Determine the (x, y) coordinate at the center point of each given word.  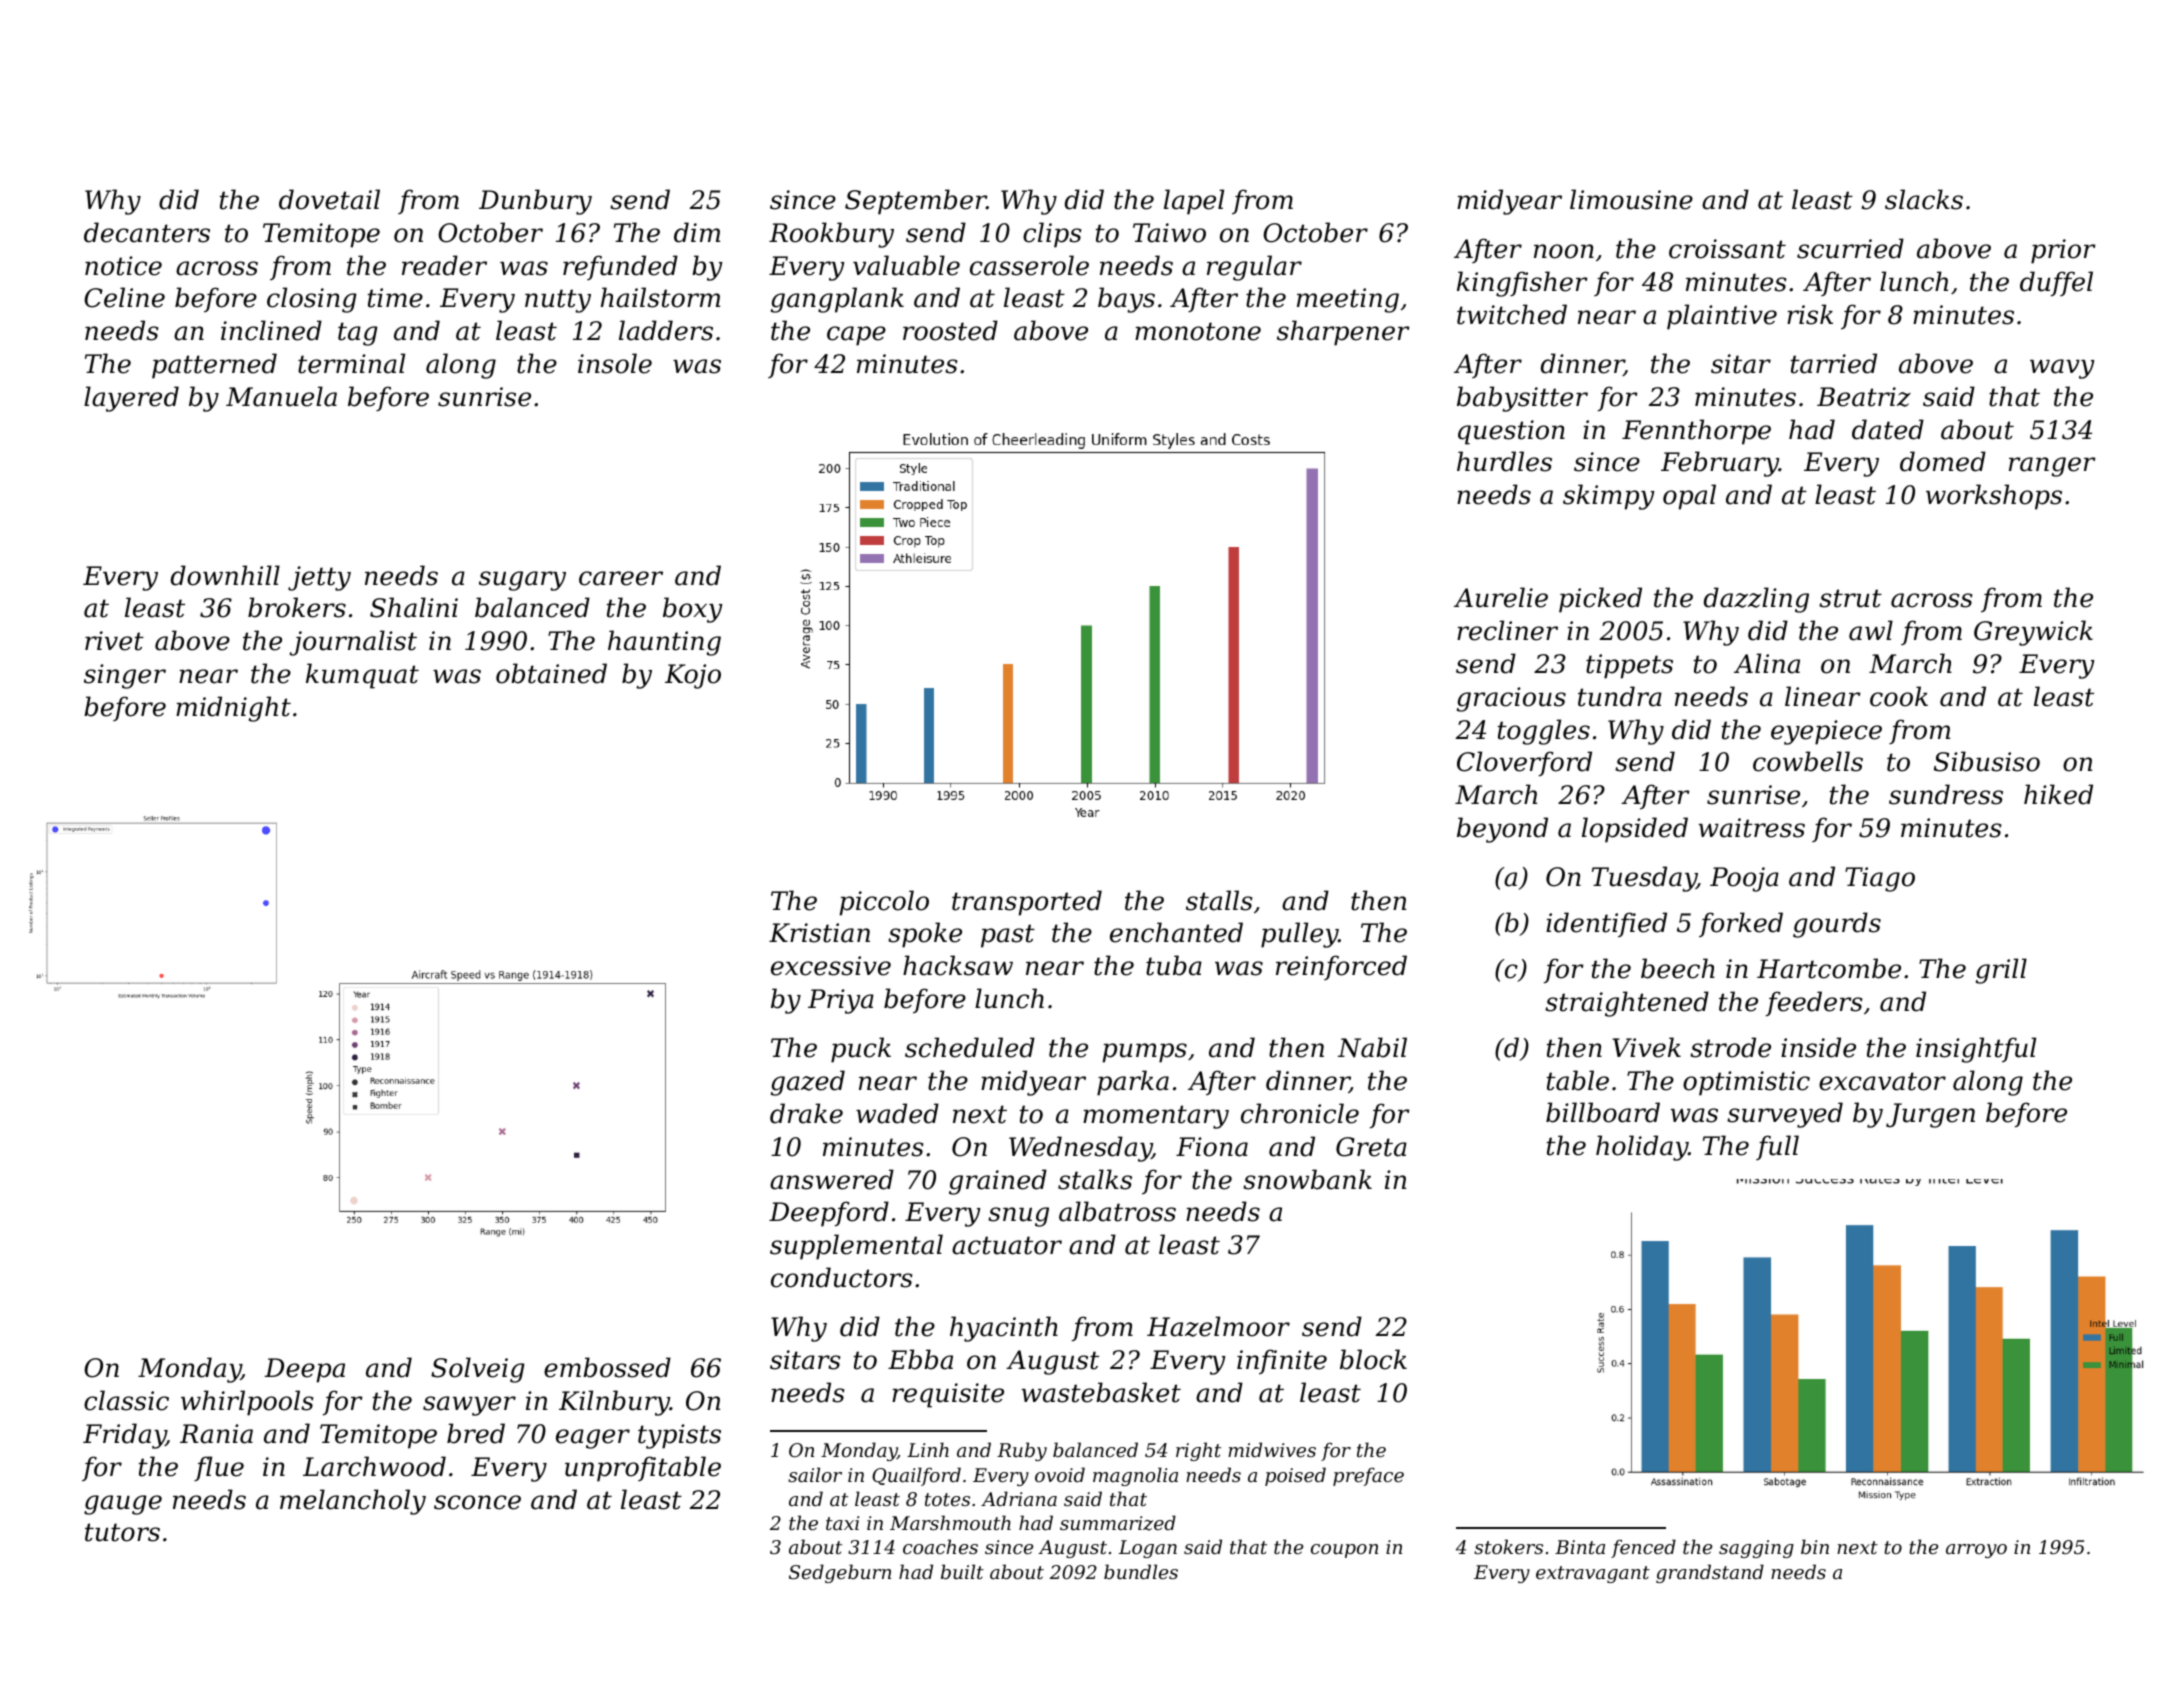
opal (1689, 497)
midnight (233, 709)
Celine (124, 297)
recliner (1507, 630)
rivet (114, 641)
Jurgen (1930, 1115)
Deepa (304, 1370)
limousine (1631, 199)
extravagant (1593, 1574)
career (621, 578)
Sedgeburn (840, 1573)
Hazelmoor (1218, 1326)
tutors (122, 1532)
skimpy (1609, 497)
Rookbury (831, 235)
